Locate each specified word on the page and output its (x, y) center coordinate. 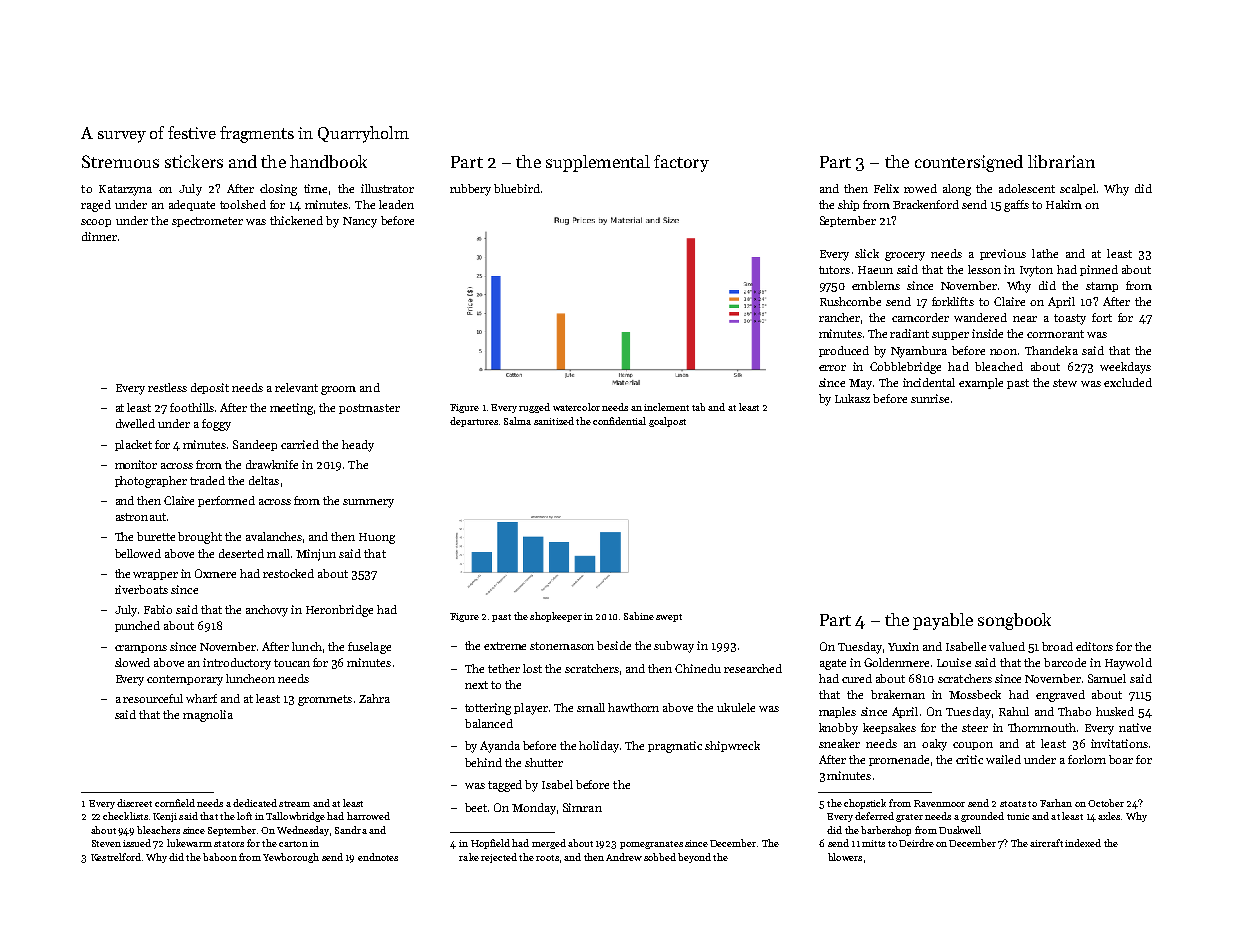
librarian (1061, 161)
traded (207, 480)
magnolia (208, 716)
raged (96, 206)
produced (844, 351)
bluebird (517, 188)
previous (1003, 254)
